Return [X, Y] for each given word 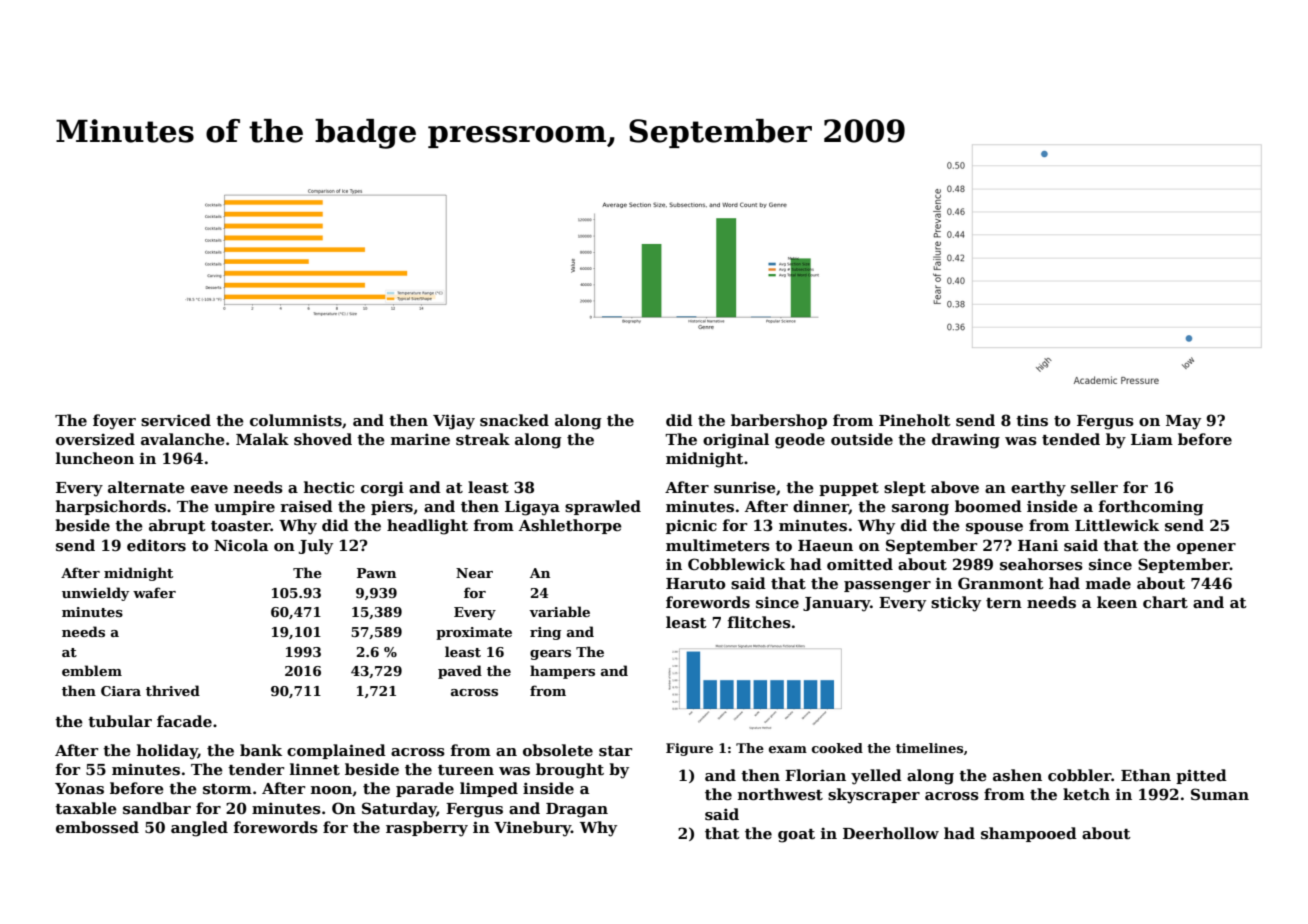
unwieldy [95, 594]
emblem [92, 670]
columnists [296, 420]
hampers [562, 672]
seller [1094, 487]
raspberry [427, 829]
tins [1032, 420]
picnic [691, 526]
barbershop [779, 421]
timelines [929, 748]
